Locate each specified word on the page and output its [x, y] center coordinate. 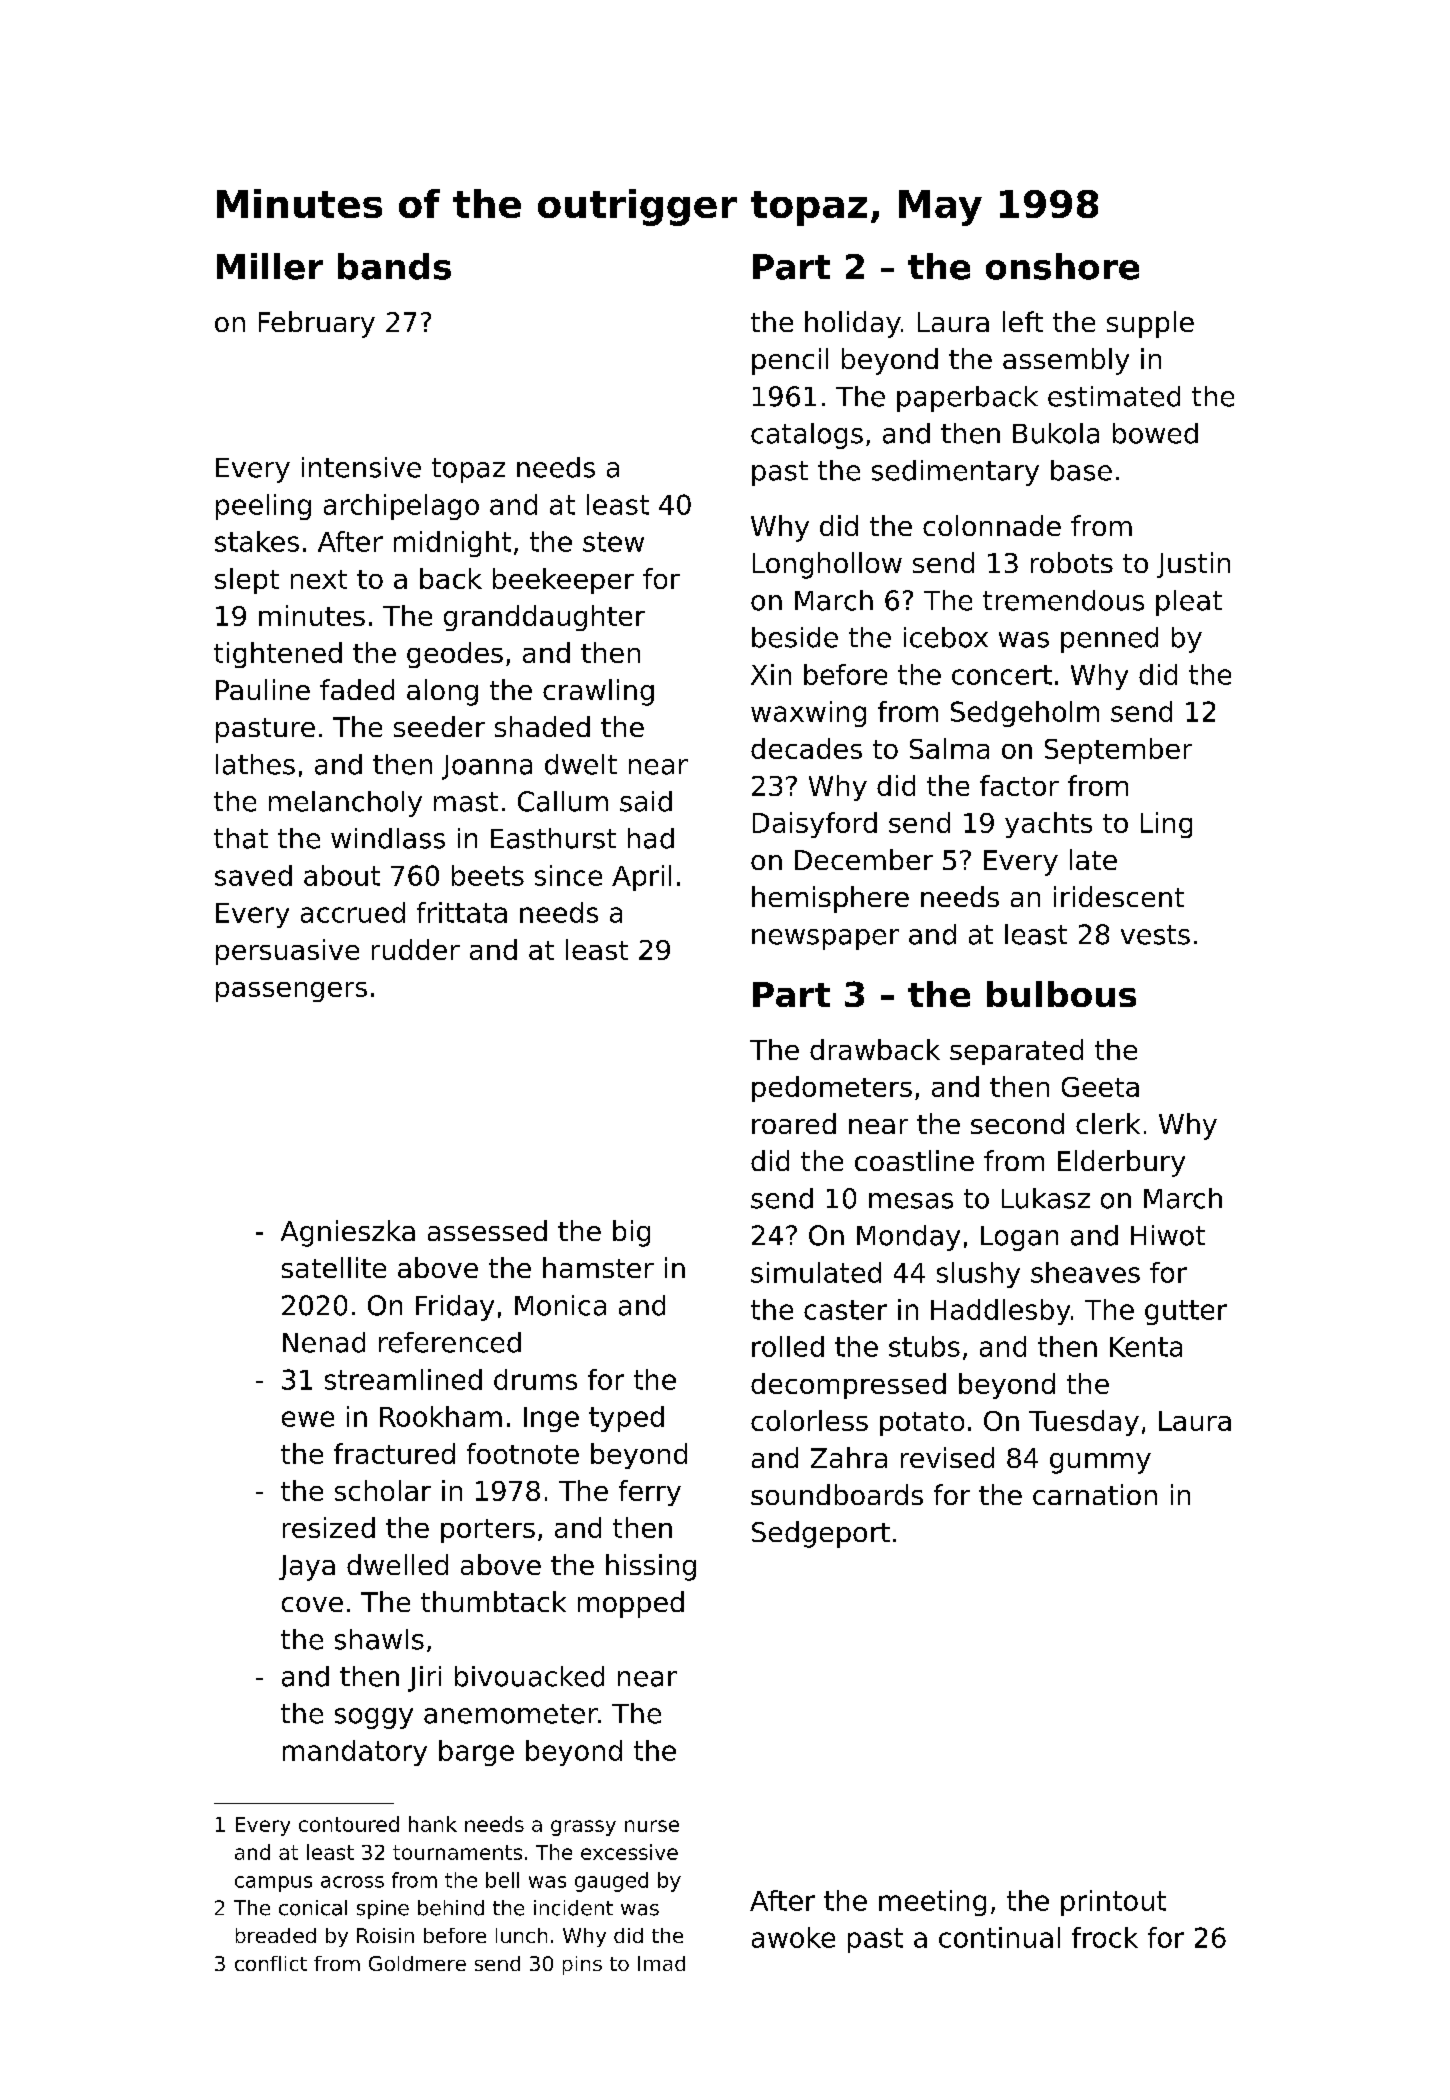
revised [947, 1457]
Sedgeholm [1025, 714]
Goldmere [417, 1963]
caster [845, 1310]
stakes [257, 541]
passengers [291, 992]
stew [613, 542]
